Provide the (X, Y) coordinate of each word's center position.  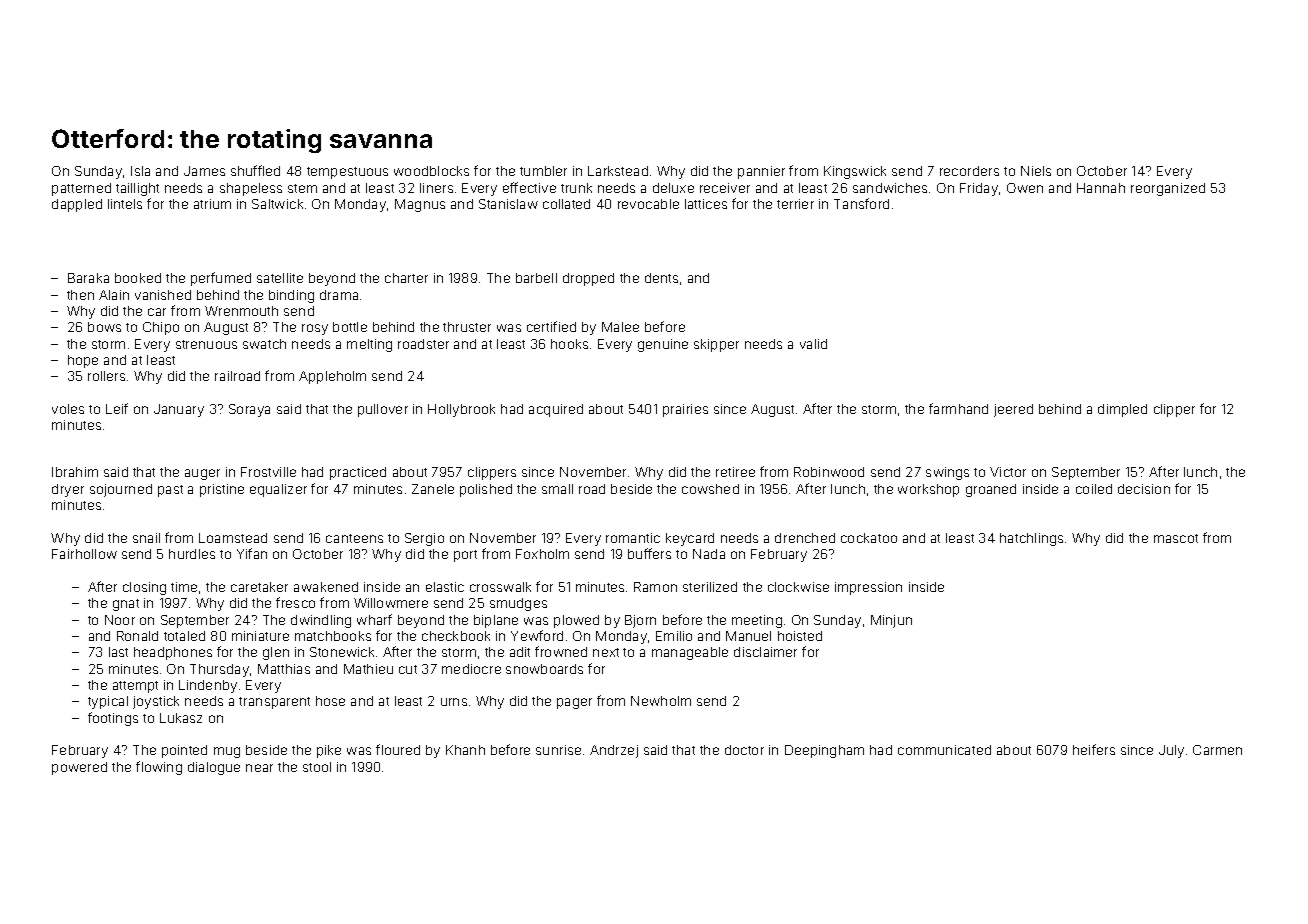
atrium (212, 204)
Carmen (1217, 750)
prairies (685, 410)
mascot (1176, 538)
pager (574, 703)
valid (813, 344)
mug (227, 752)
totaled (184, 636)
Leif (117, 408)
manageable (690, 653)
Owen (1025, 188)
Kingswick (855, 172)
